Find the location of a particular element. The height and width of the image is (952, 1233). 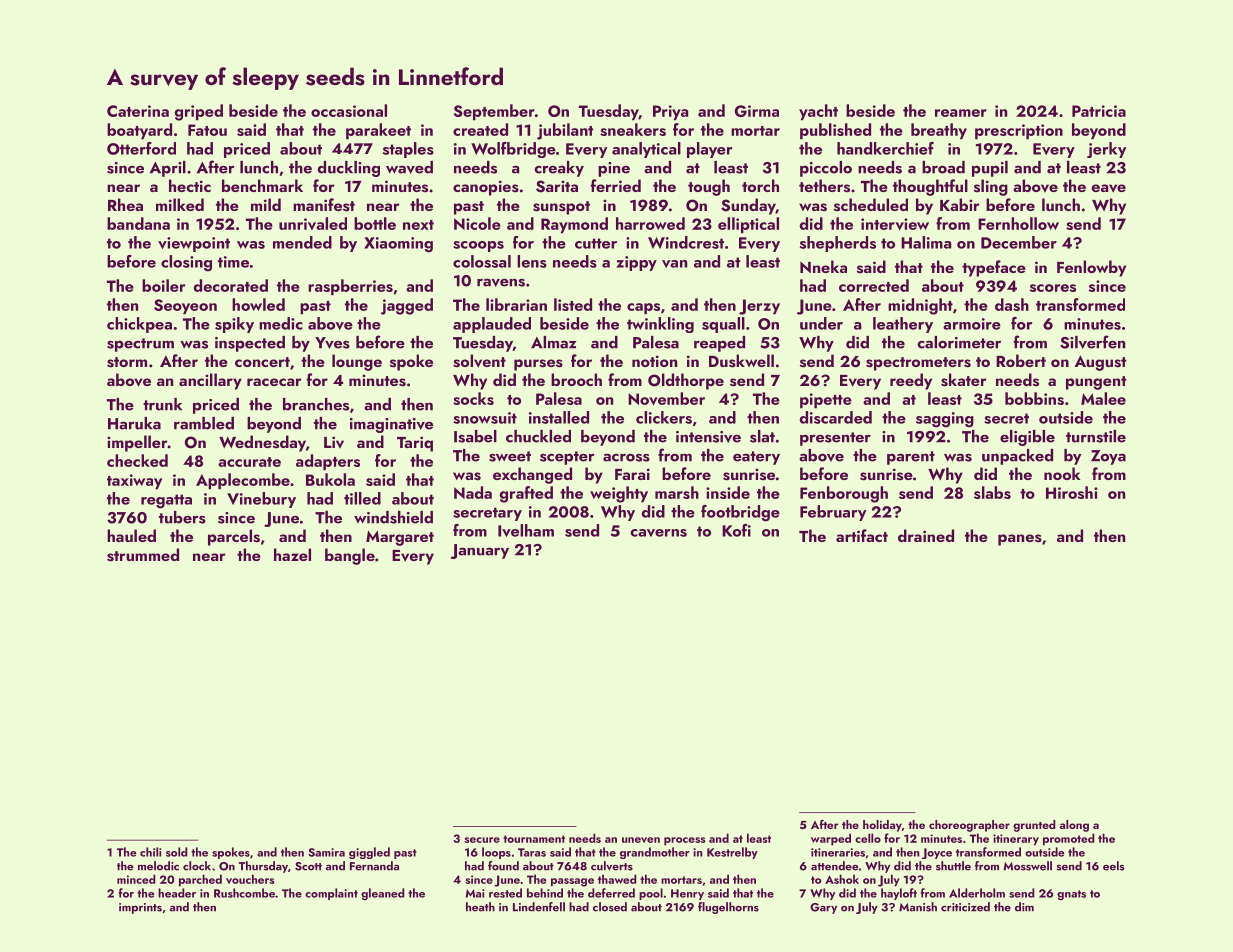

giggled is located at coordinates (369, 853).
